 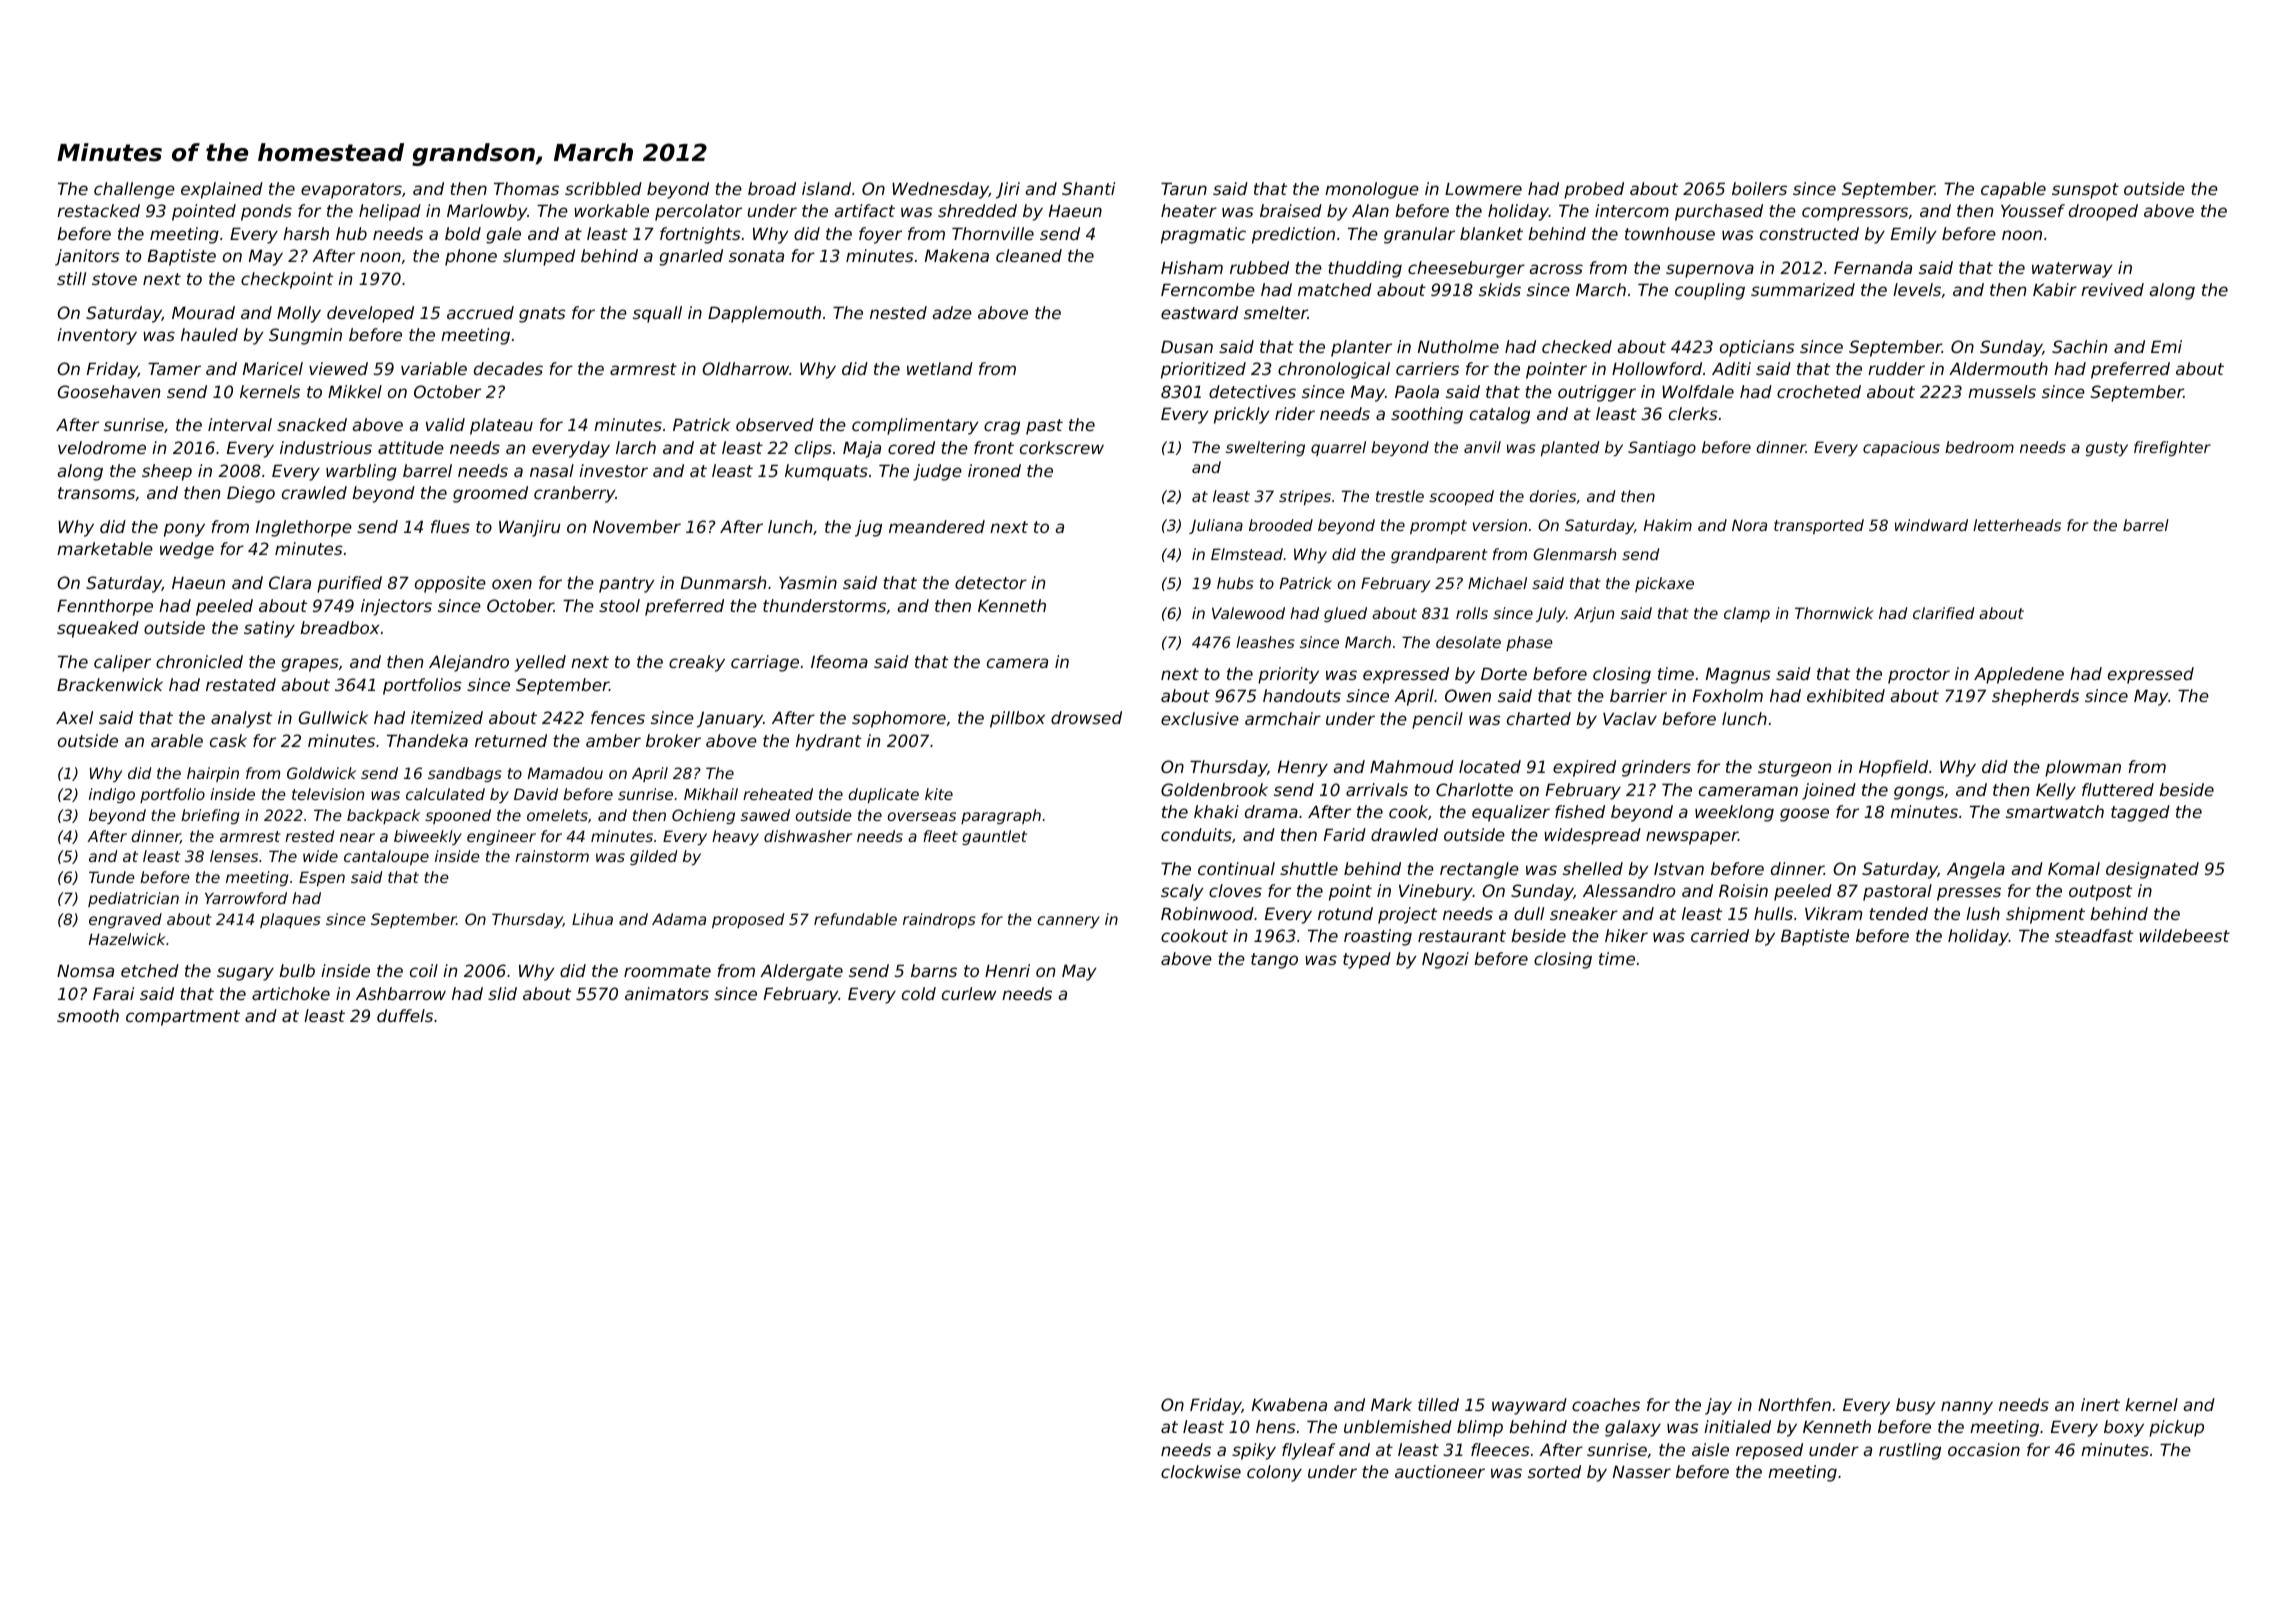 What do you see at coordinates (338, 368) in the screenshot?
I see `viewed` at bounding box center [338, 368].
